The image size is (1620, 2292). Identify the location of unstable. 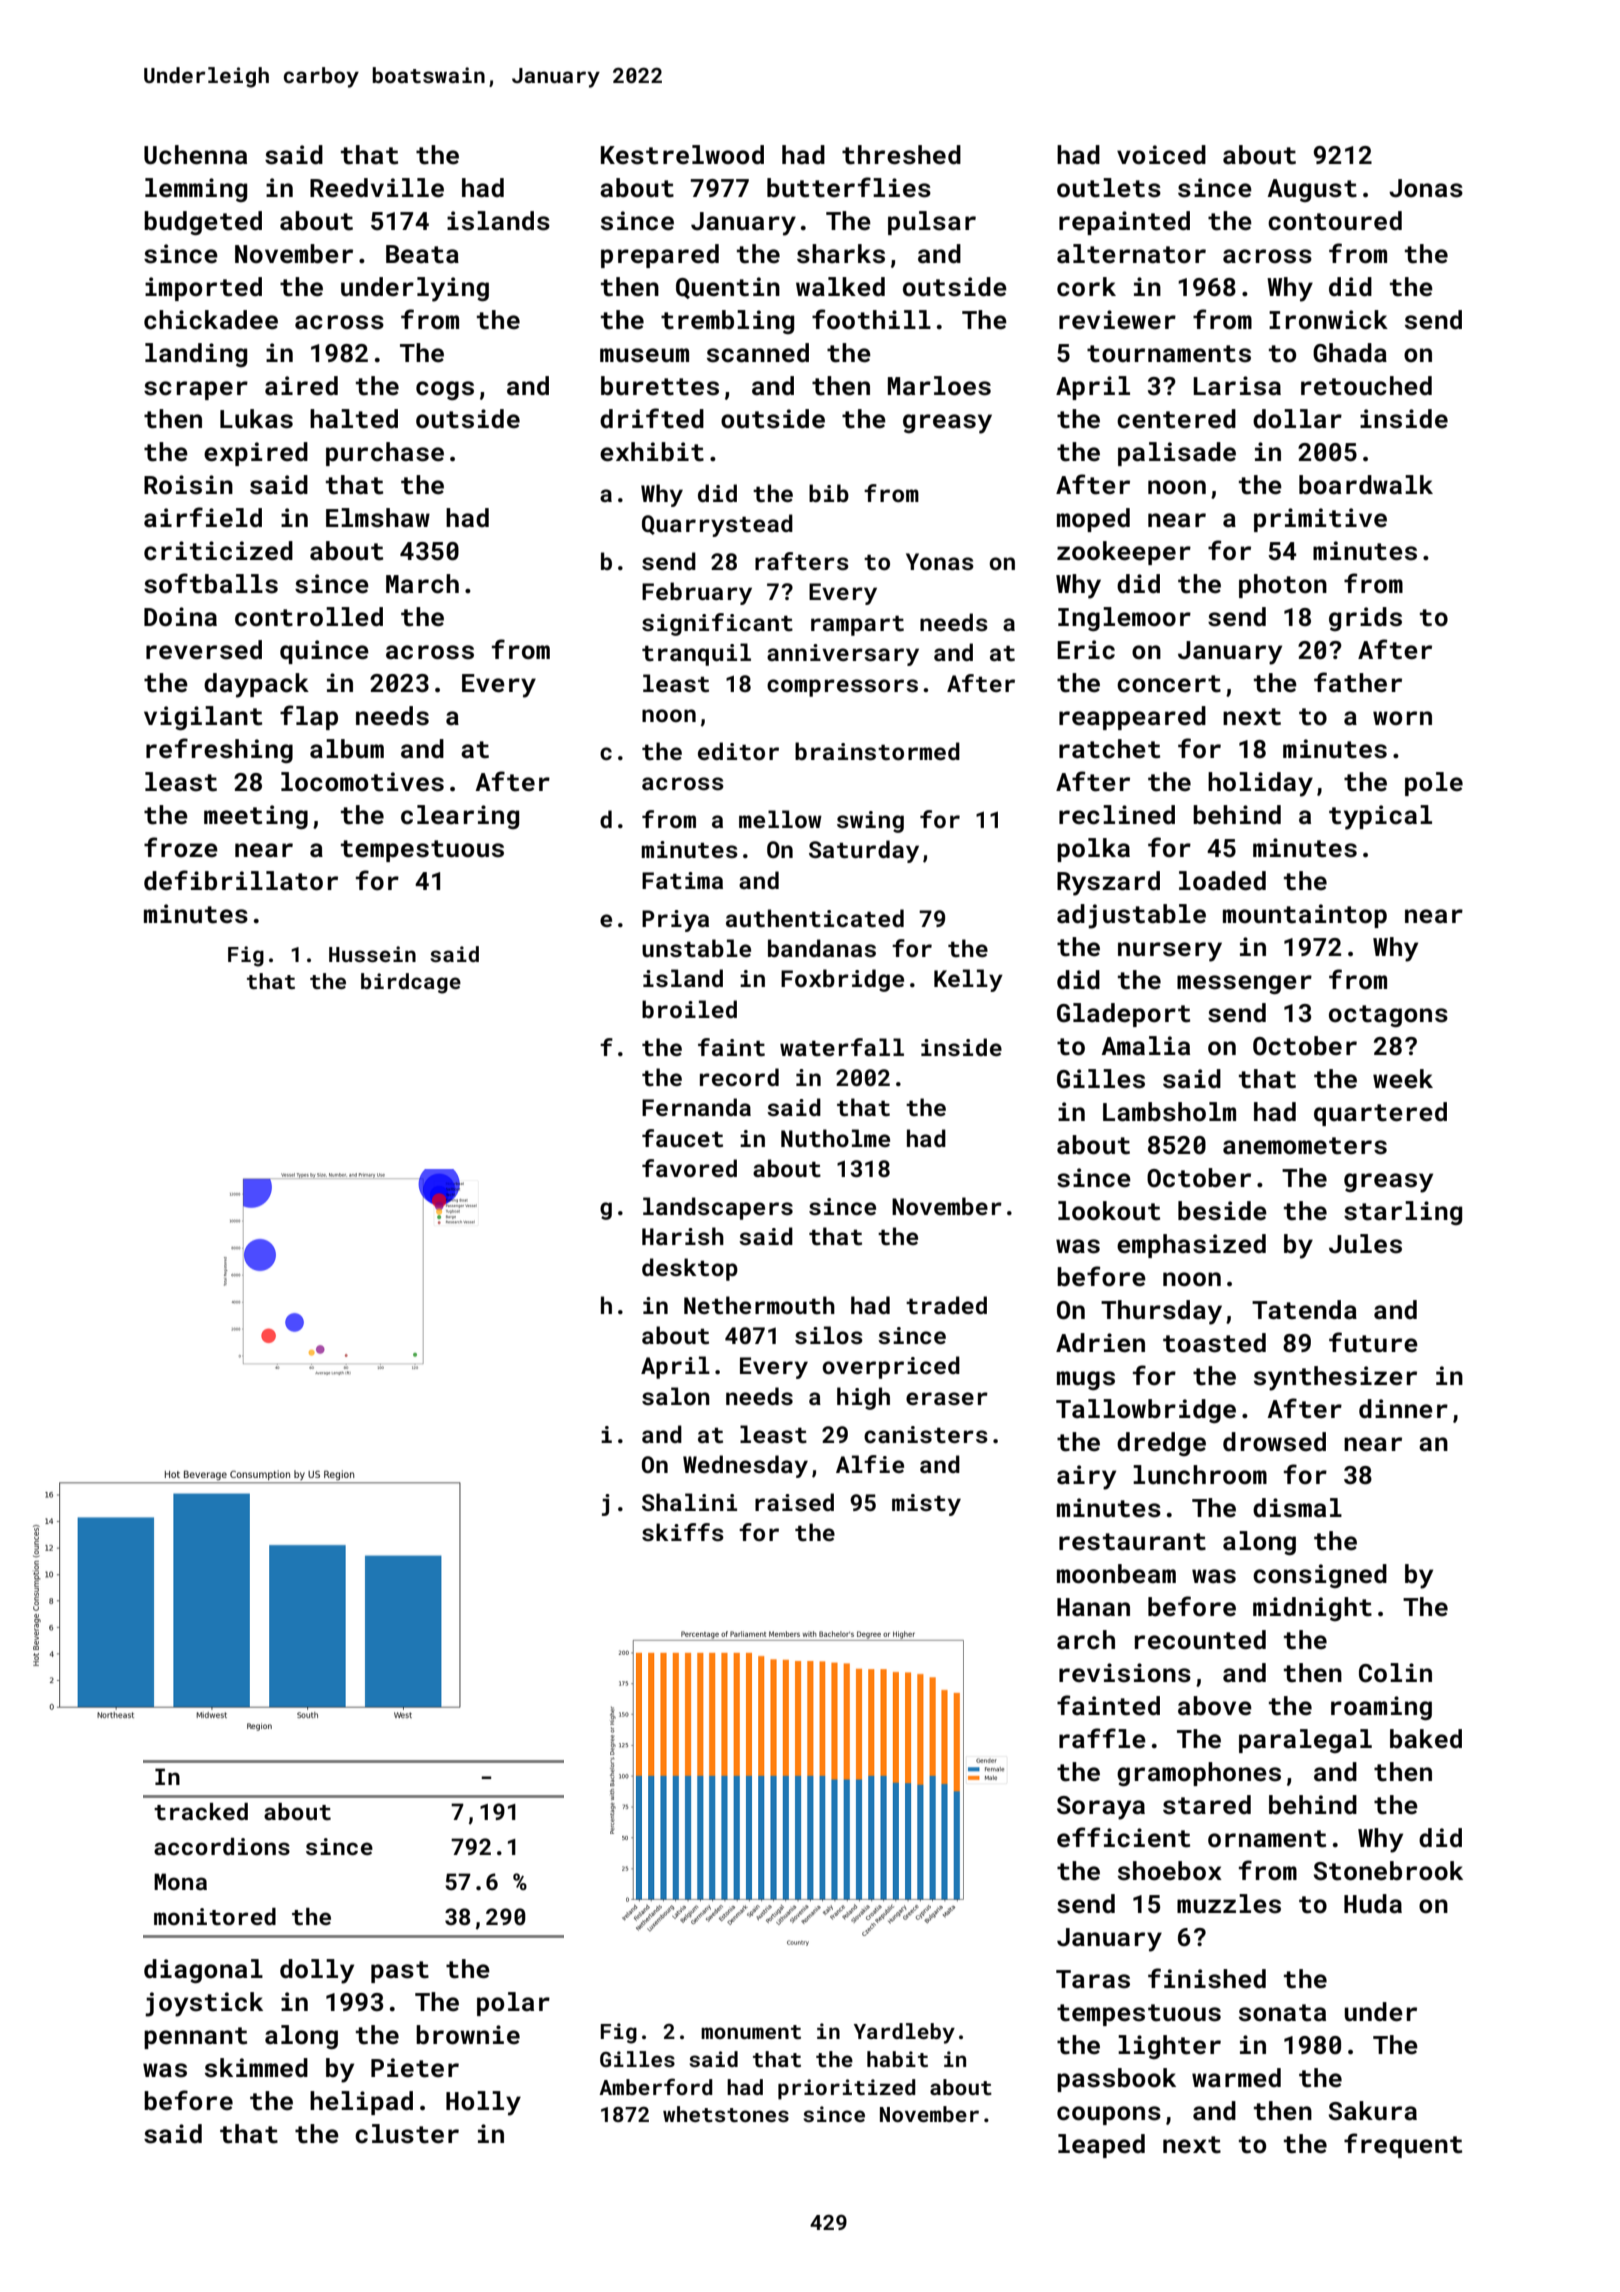
(696, 948).
